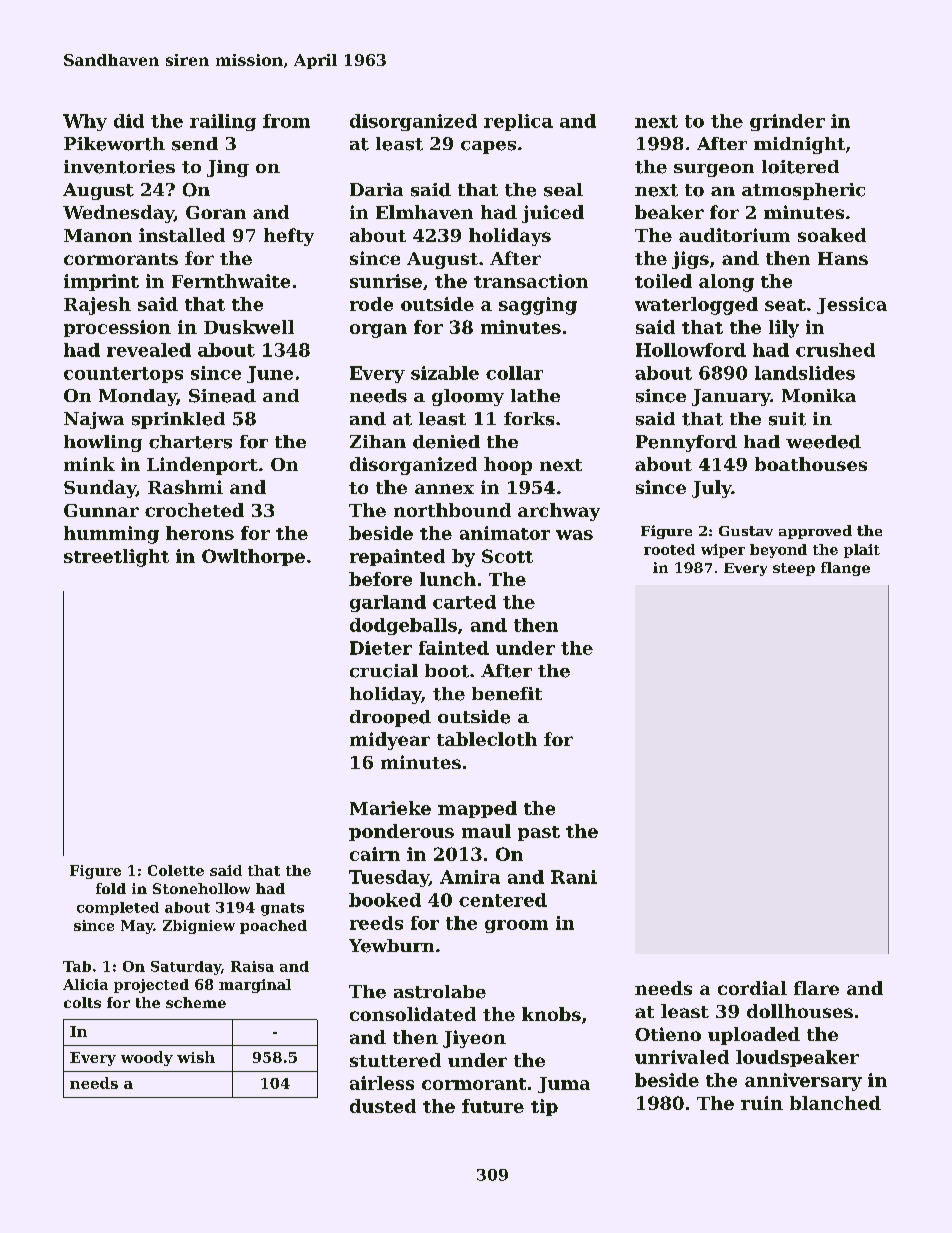  What do you see at coordinates (386, 281) in the document?
I see `sunrise` at bounding box center [386, 281].
